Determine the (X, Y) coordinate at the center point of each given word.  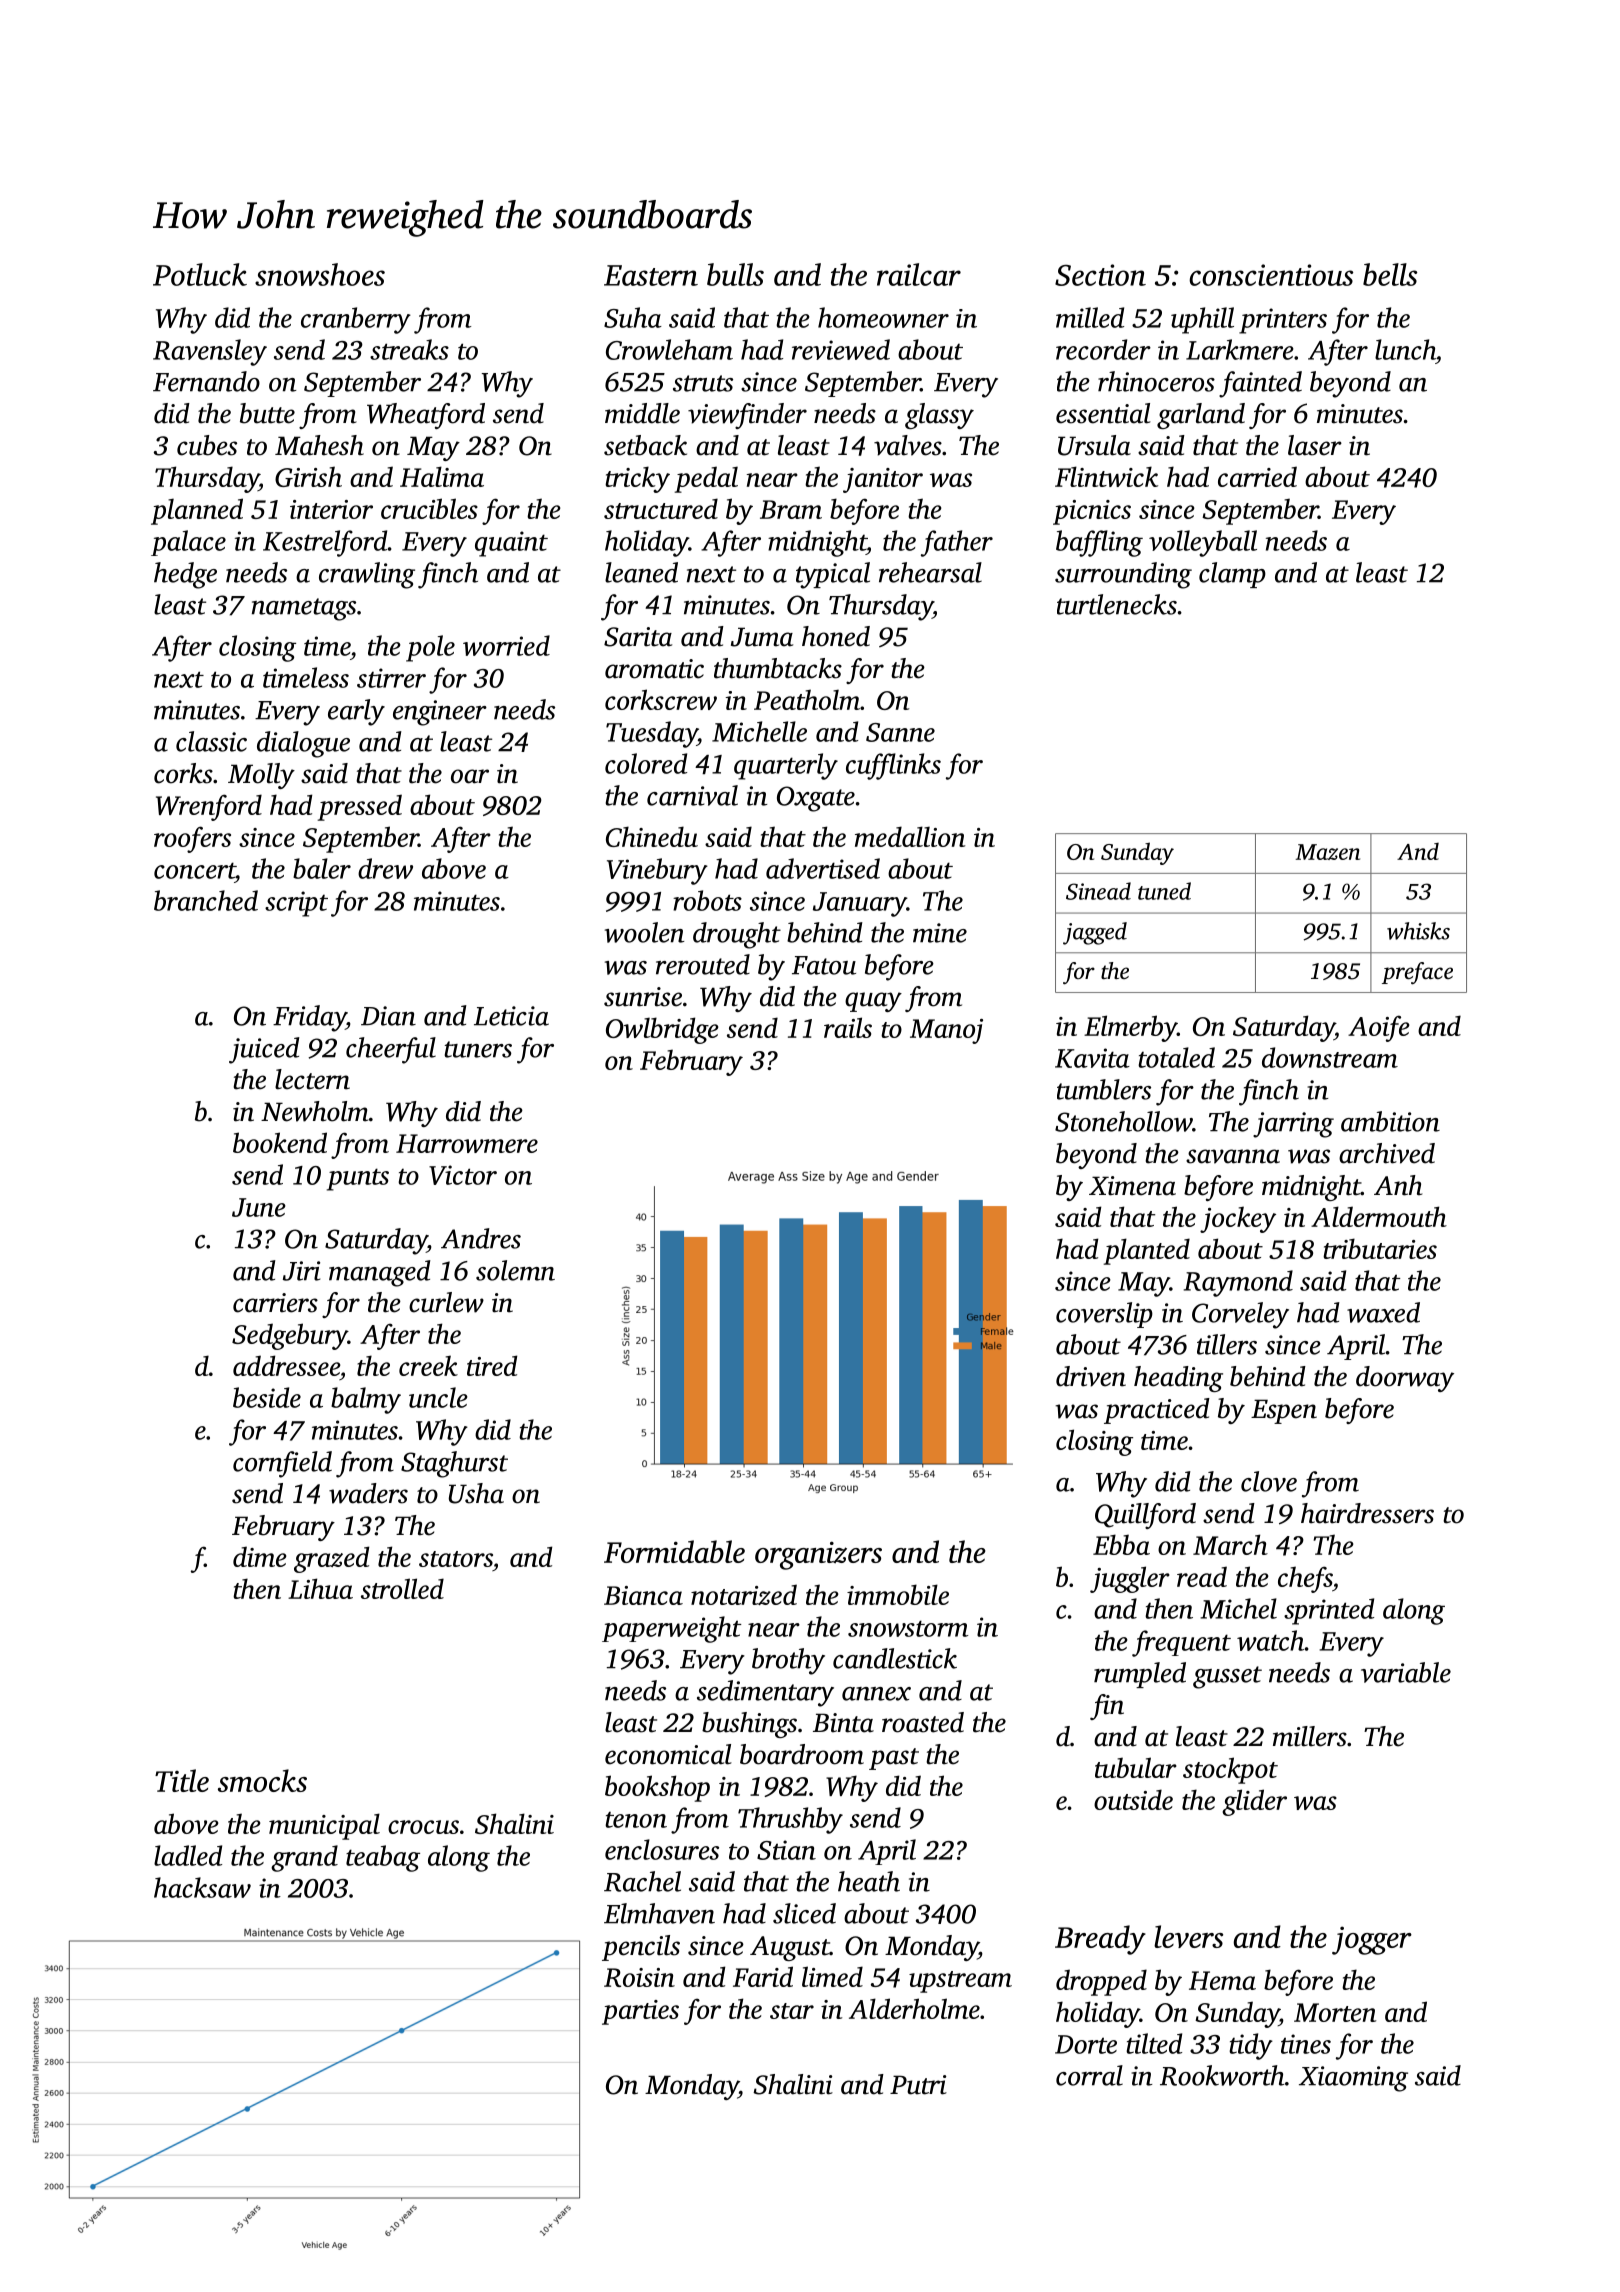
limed (832, 1976)
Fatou (824, 965)
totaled (1176, 1057)
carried (1257, 476)
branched (206, 900)
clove (1269, 1481)
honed (836, 636)
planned (197, 511)
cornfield (282, 1464)
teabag (383, 1858)
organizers (818, 1555)
